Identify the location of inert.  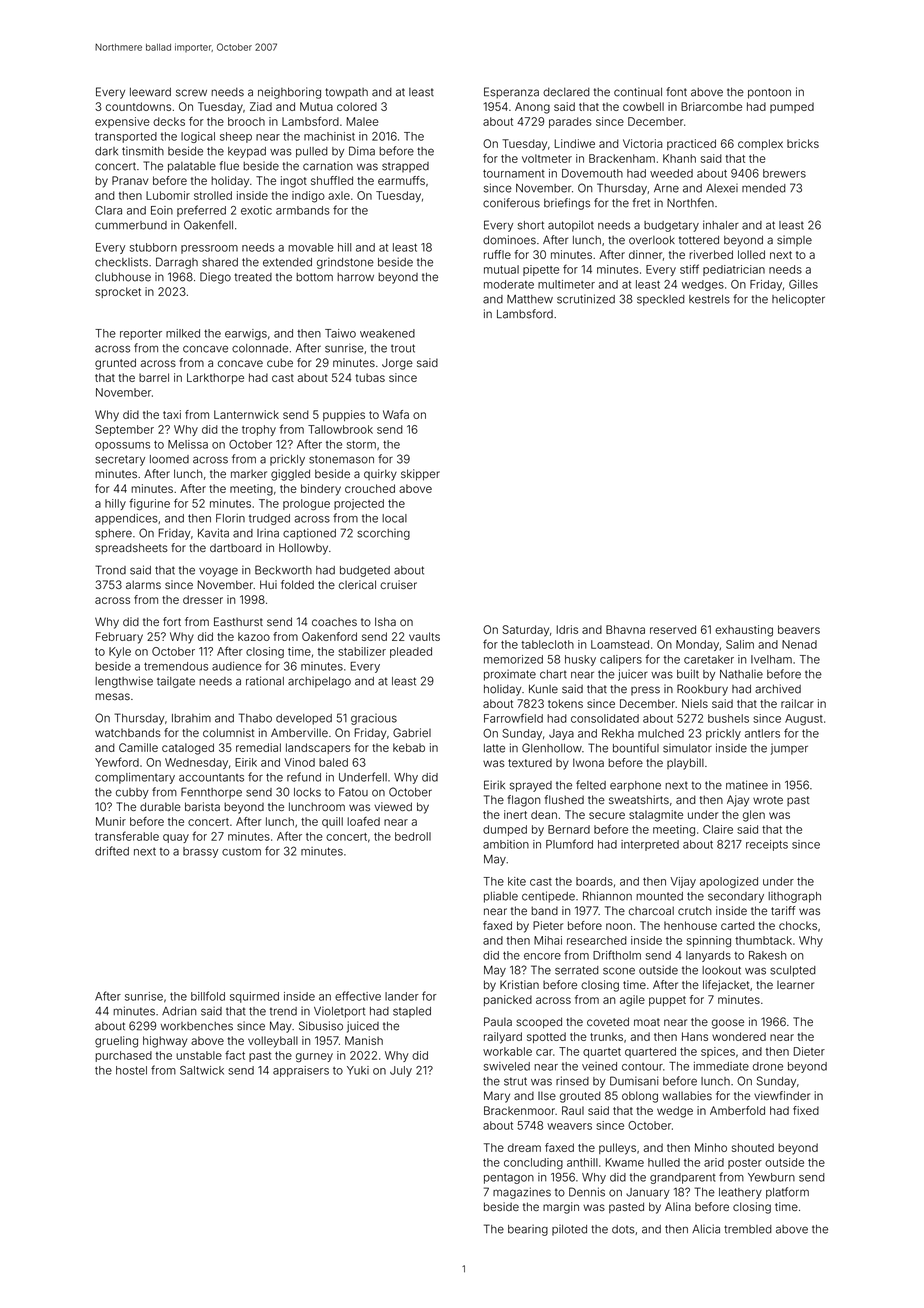
(515, 814).
